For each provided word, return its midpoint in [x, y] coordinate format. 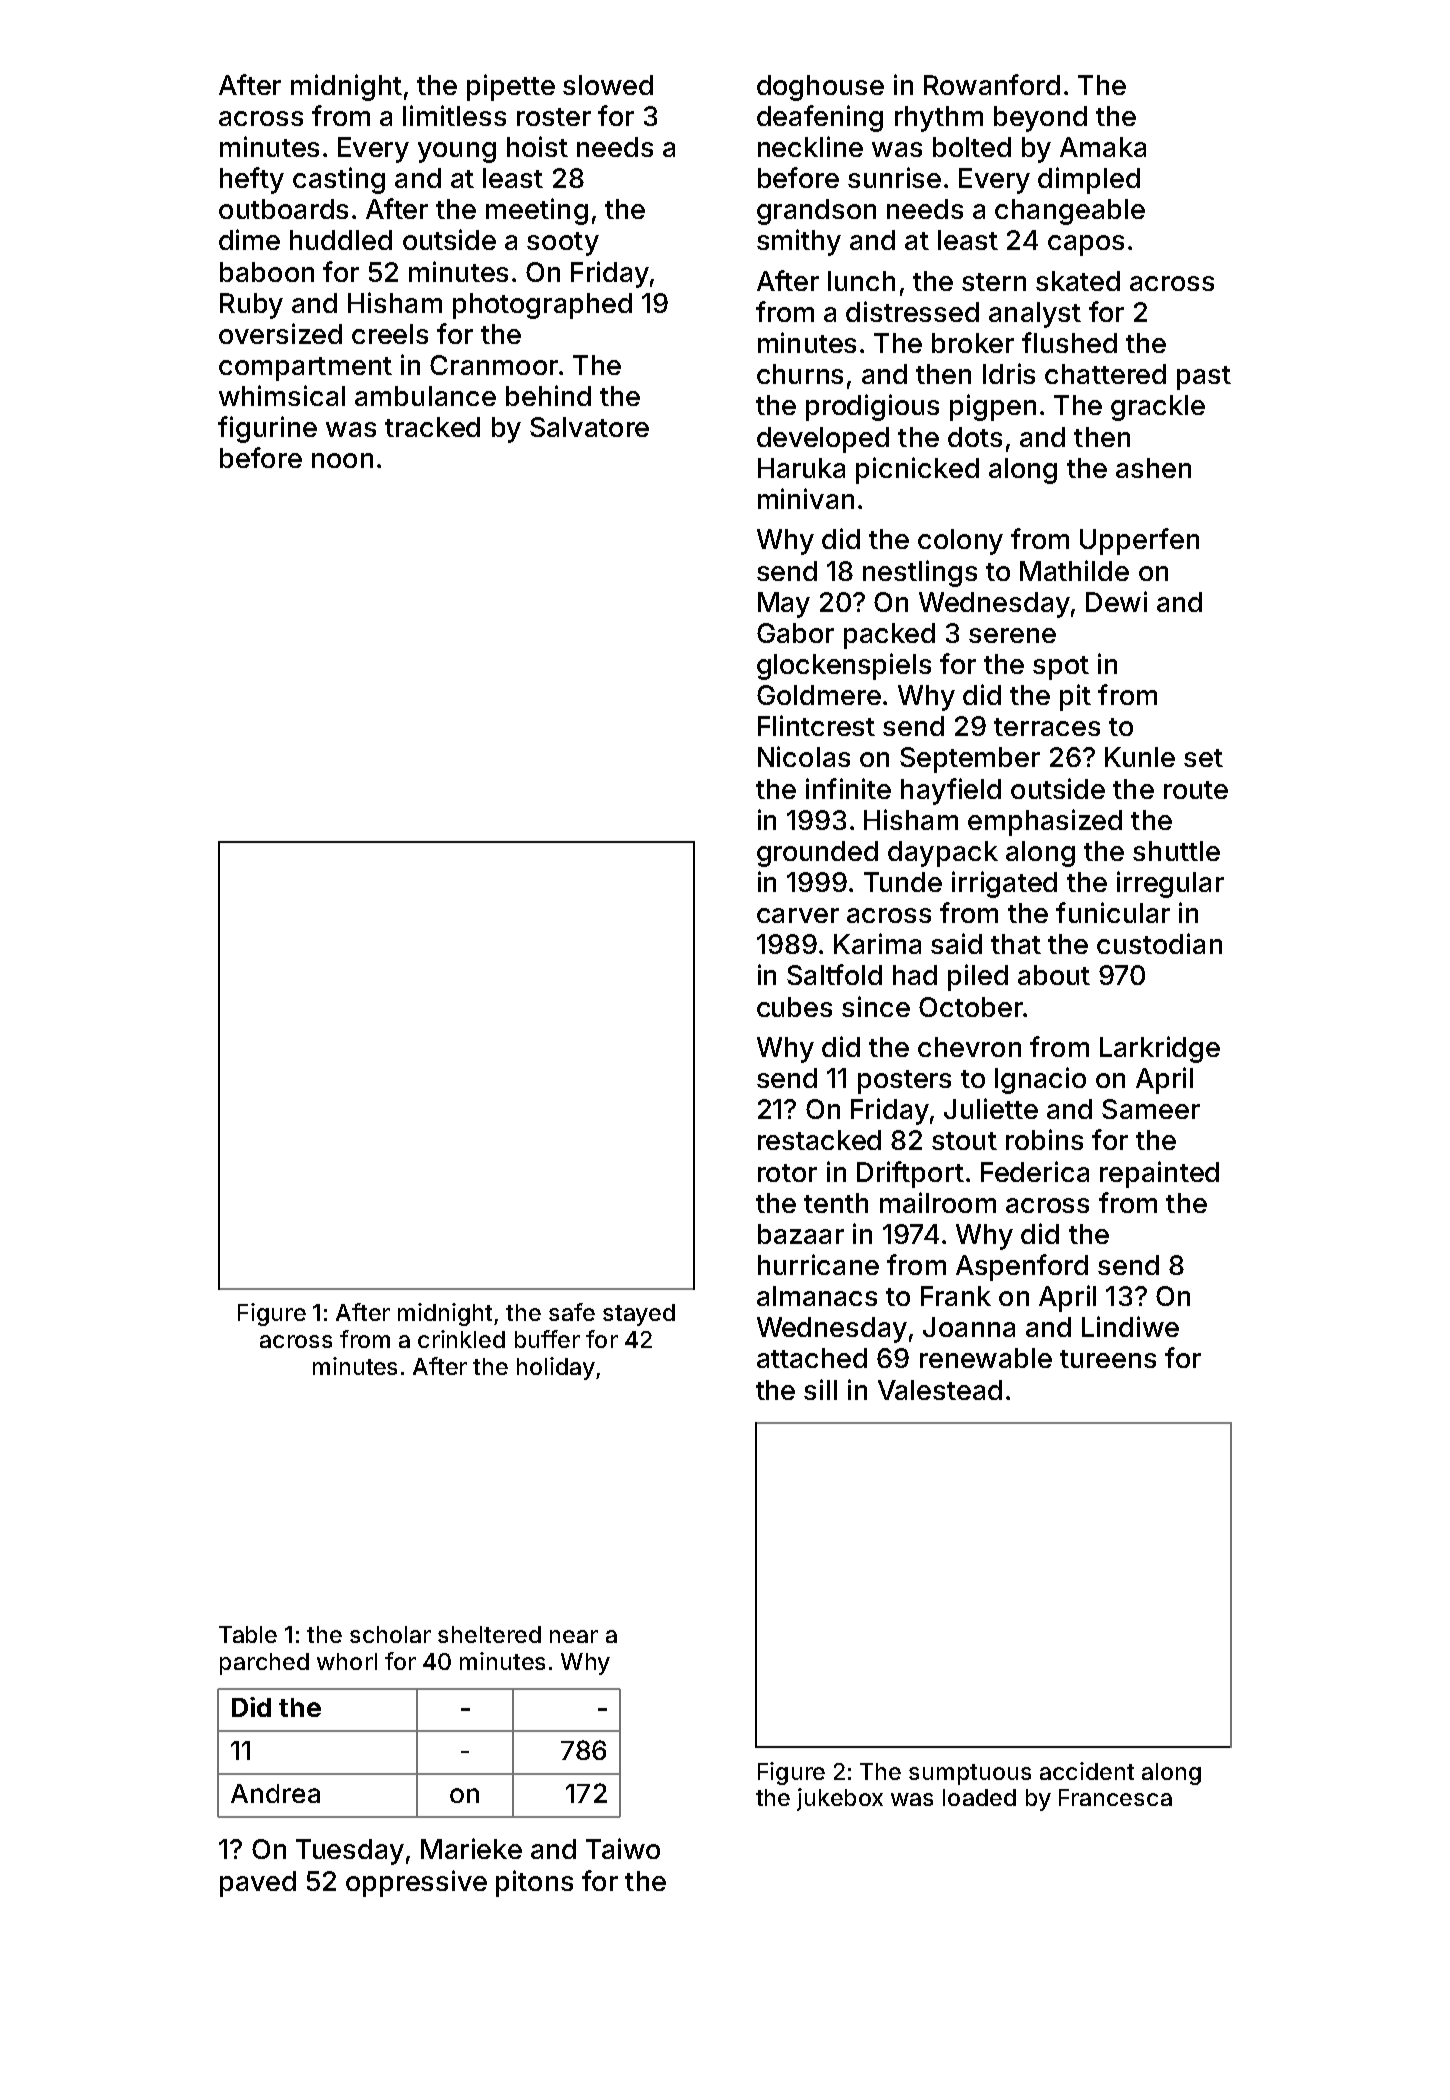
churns [800, 374]
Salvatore [589, 427]
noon [342, 460]
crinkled [461, 1339]
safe [572, 1312]
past [1204, 378]
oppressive [416, 1883]
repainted [1159, 1174]
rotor [787, 1173]
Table [248, 1634]
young [457, 152]
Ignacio [1040, 1080]
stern [994, 282]
